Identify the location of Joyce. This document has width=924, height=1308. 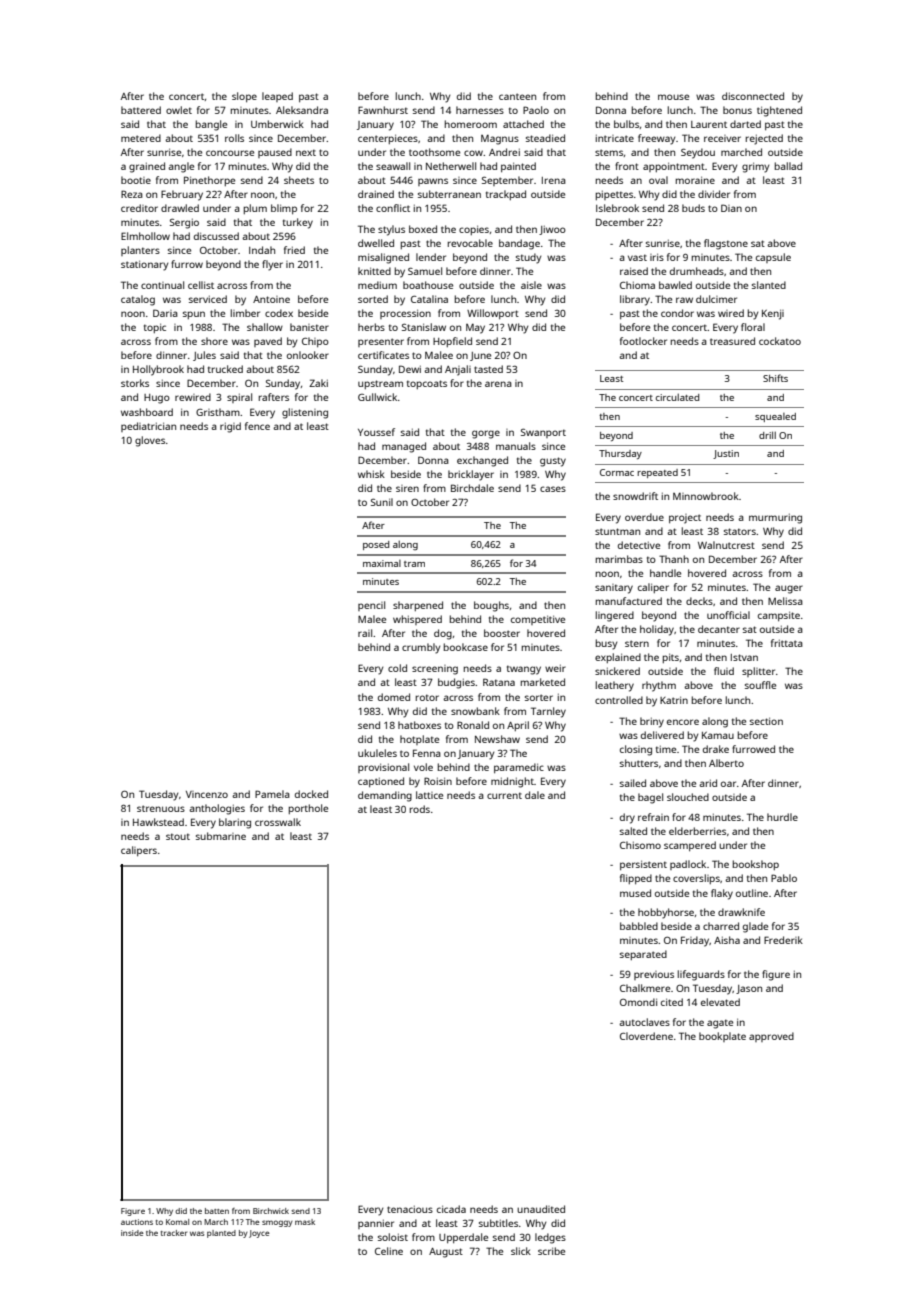
(259, 1234).
